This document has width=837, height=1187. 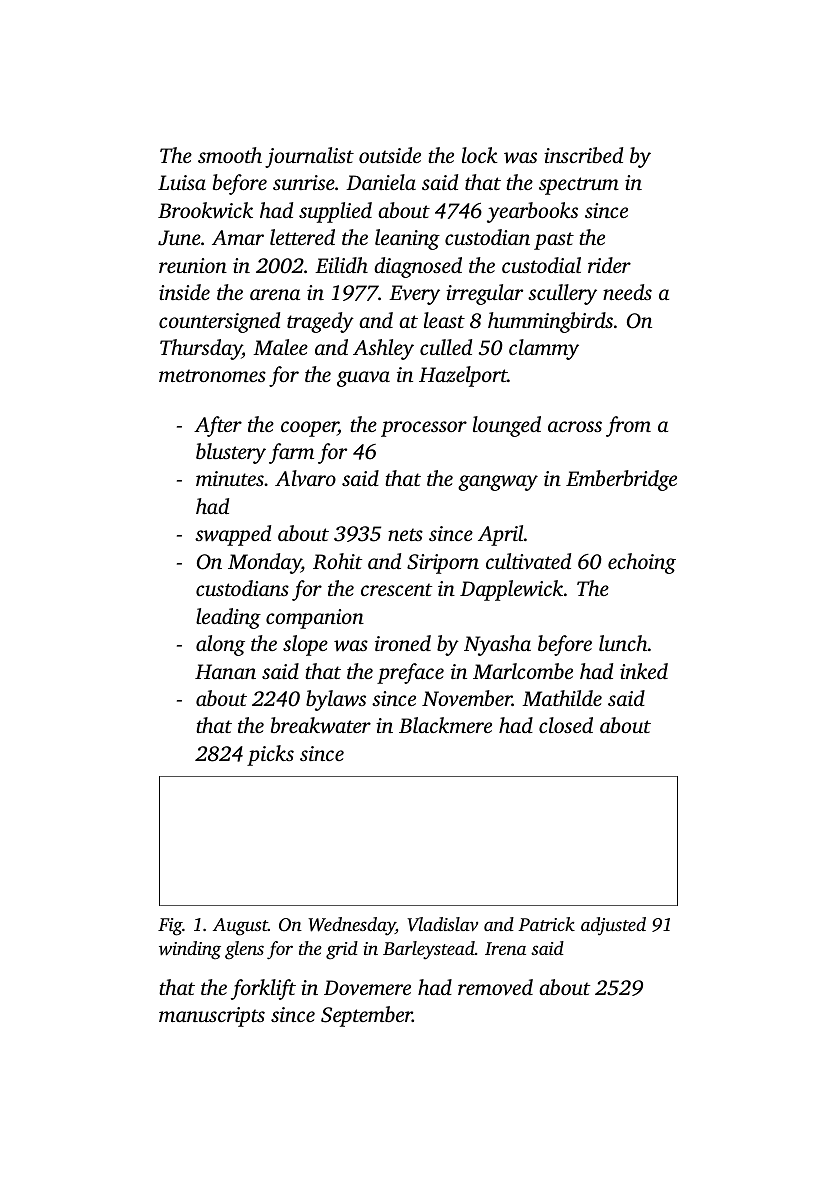 What do you see at coordinates (305, 478) in the document?
I see `Alvaro` at bounding box center [305, 478].
